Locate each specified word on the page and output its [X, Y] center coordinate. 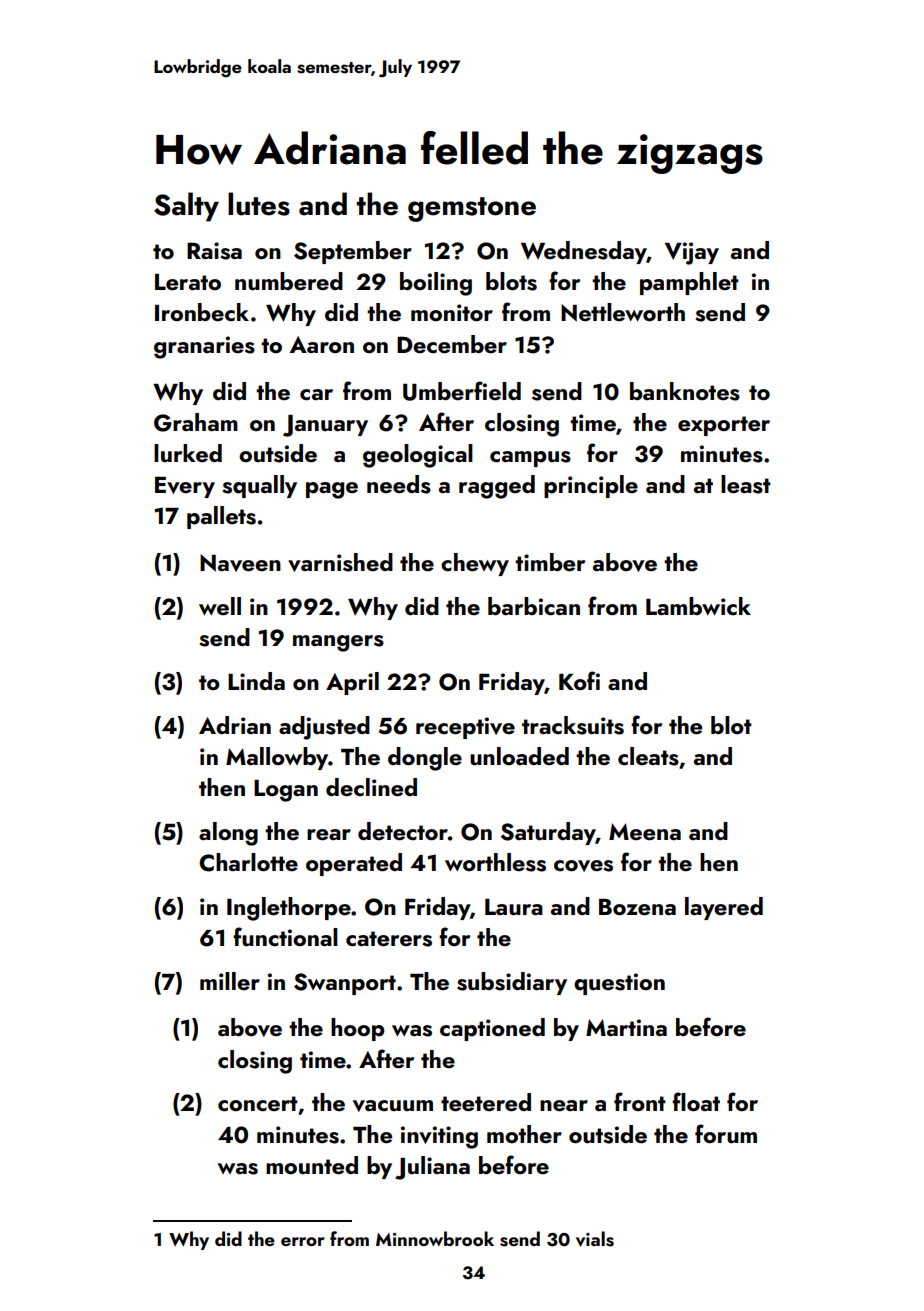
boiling [436, 284]
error [303, 1241]
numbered [289, 281]
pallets [221, 517]
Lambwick [698, 606]
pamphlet [689, 283]
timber [550, 562]
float [696, 1101]
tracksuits [573, 725]
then [222, 787]
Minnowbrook [435, 1238]
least [746, 484]
